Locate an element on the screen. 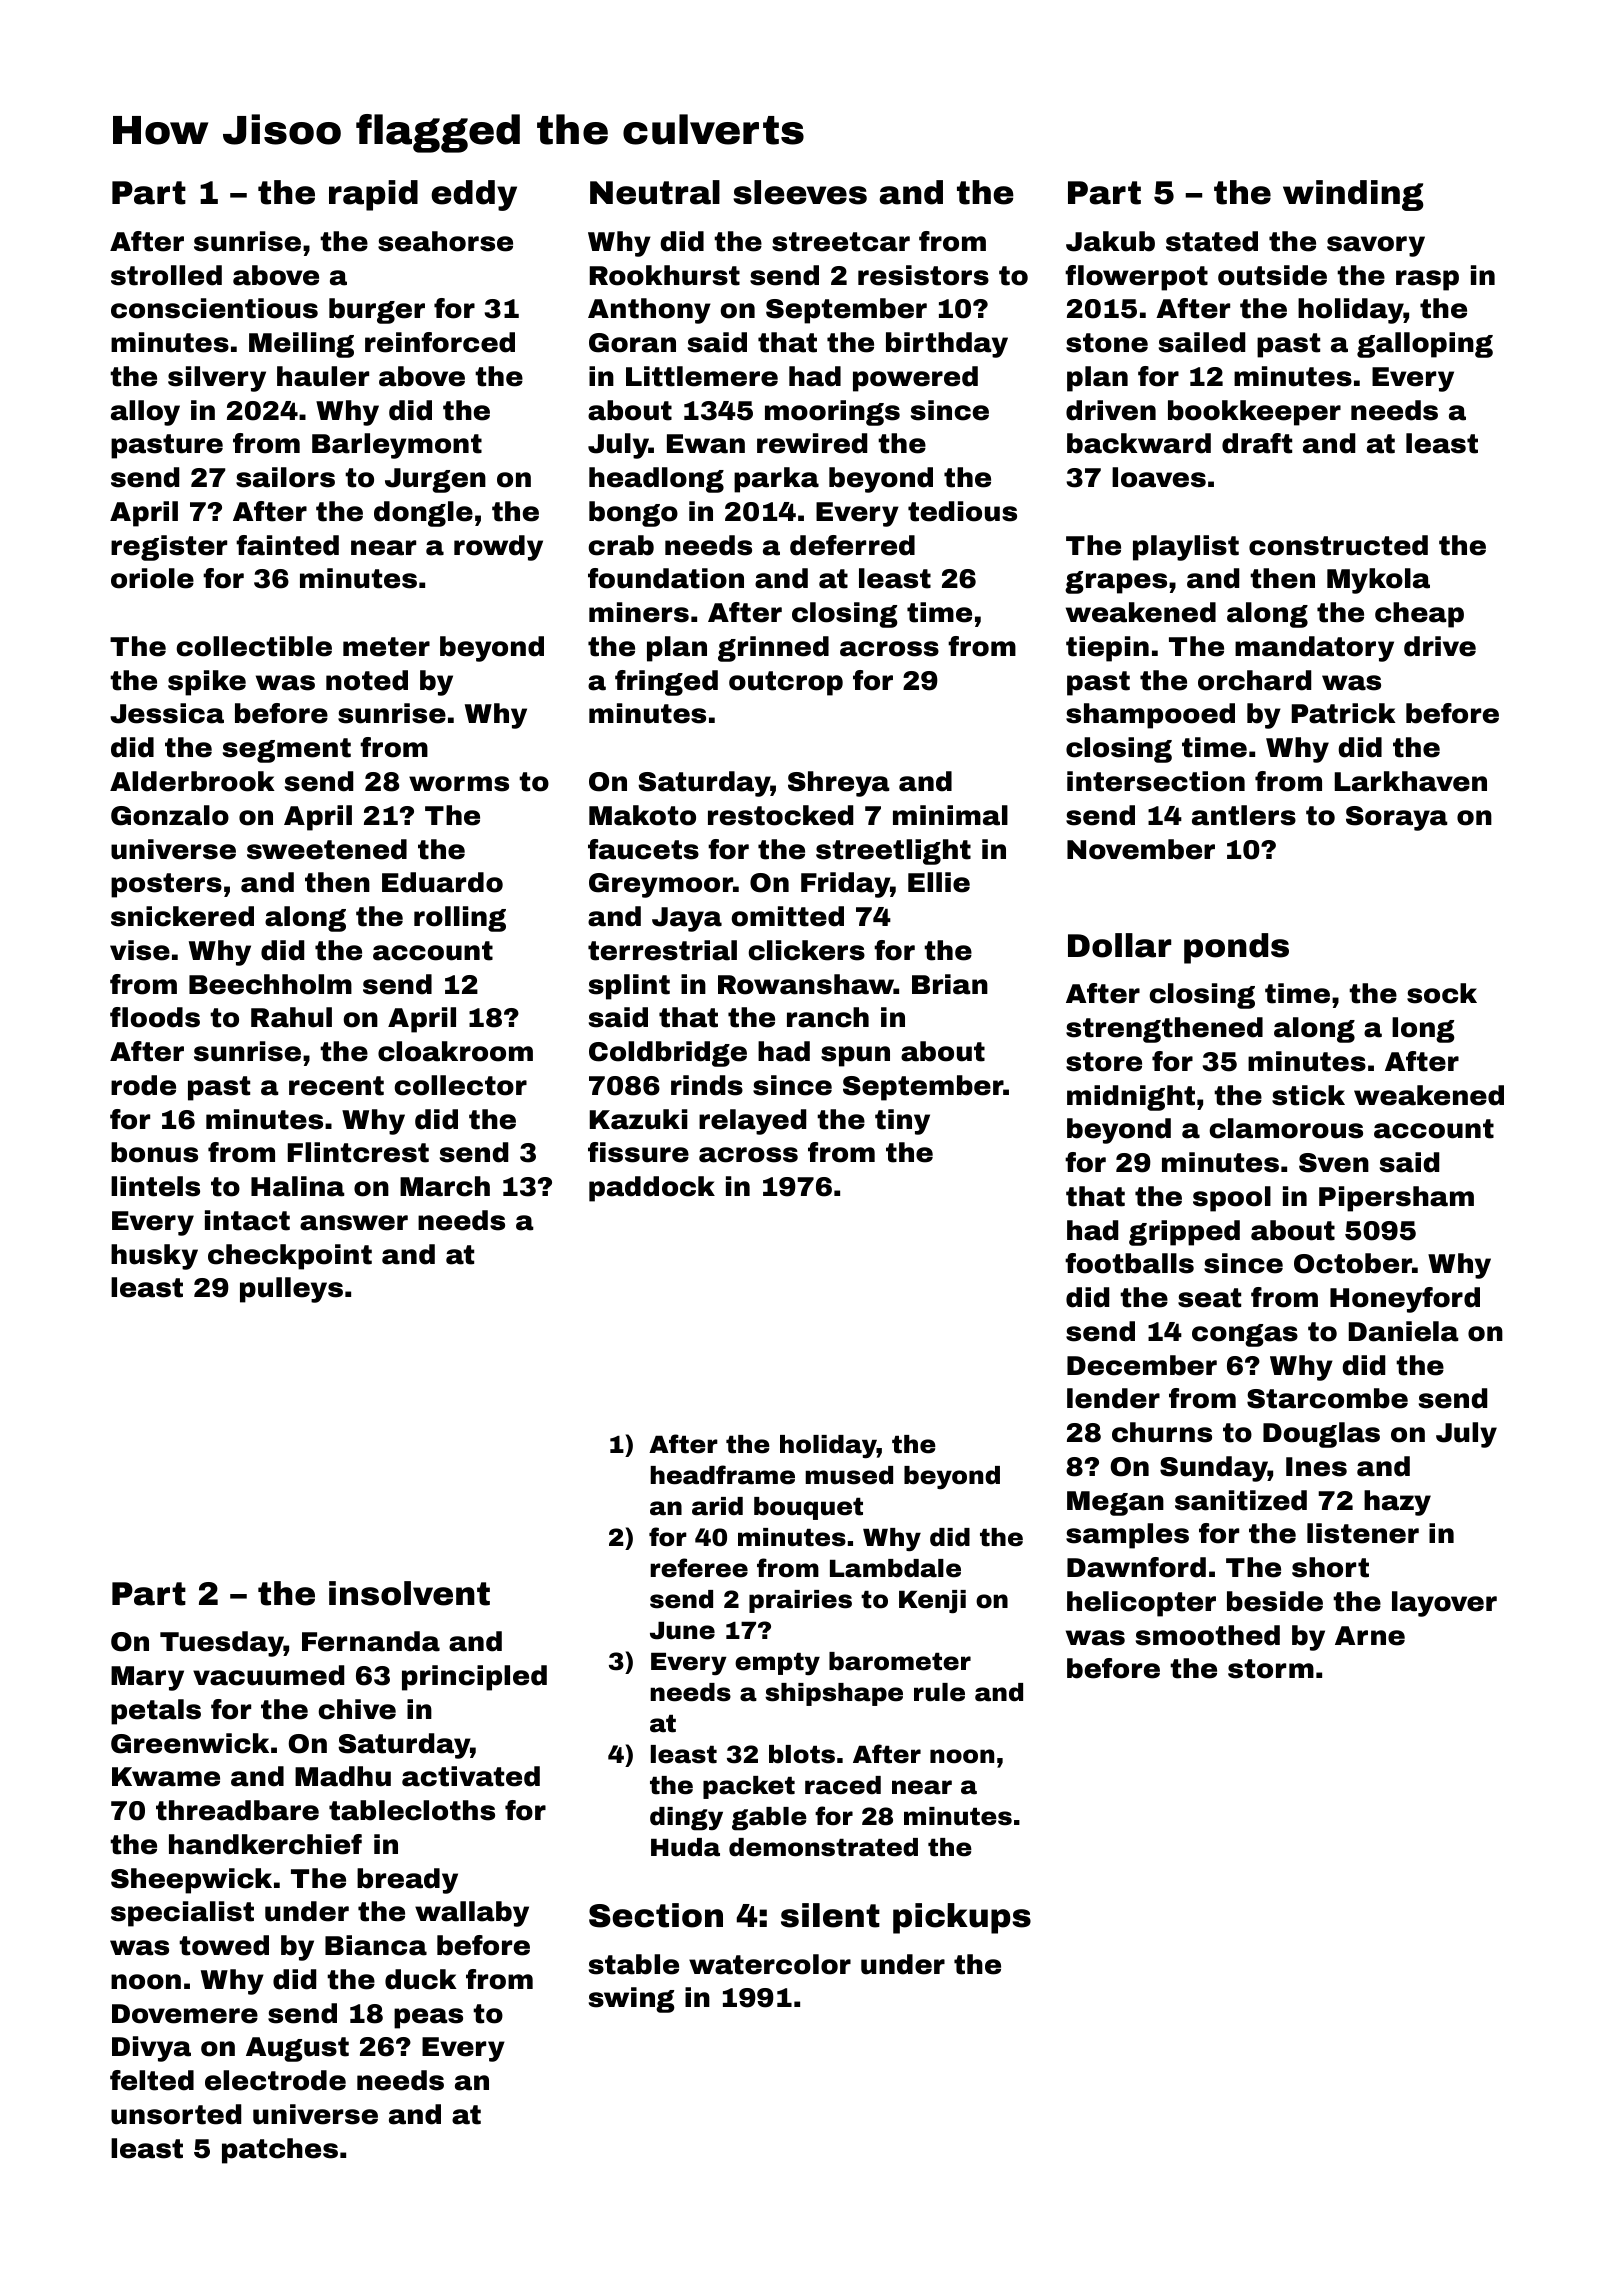 This screenshot has height=2292, width=1620. sleeves is located at coordinates (800, 192).
